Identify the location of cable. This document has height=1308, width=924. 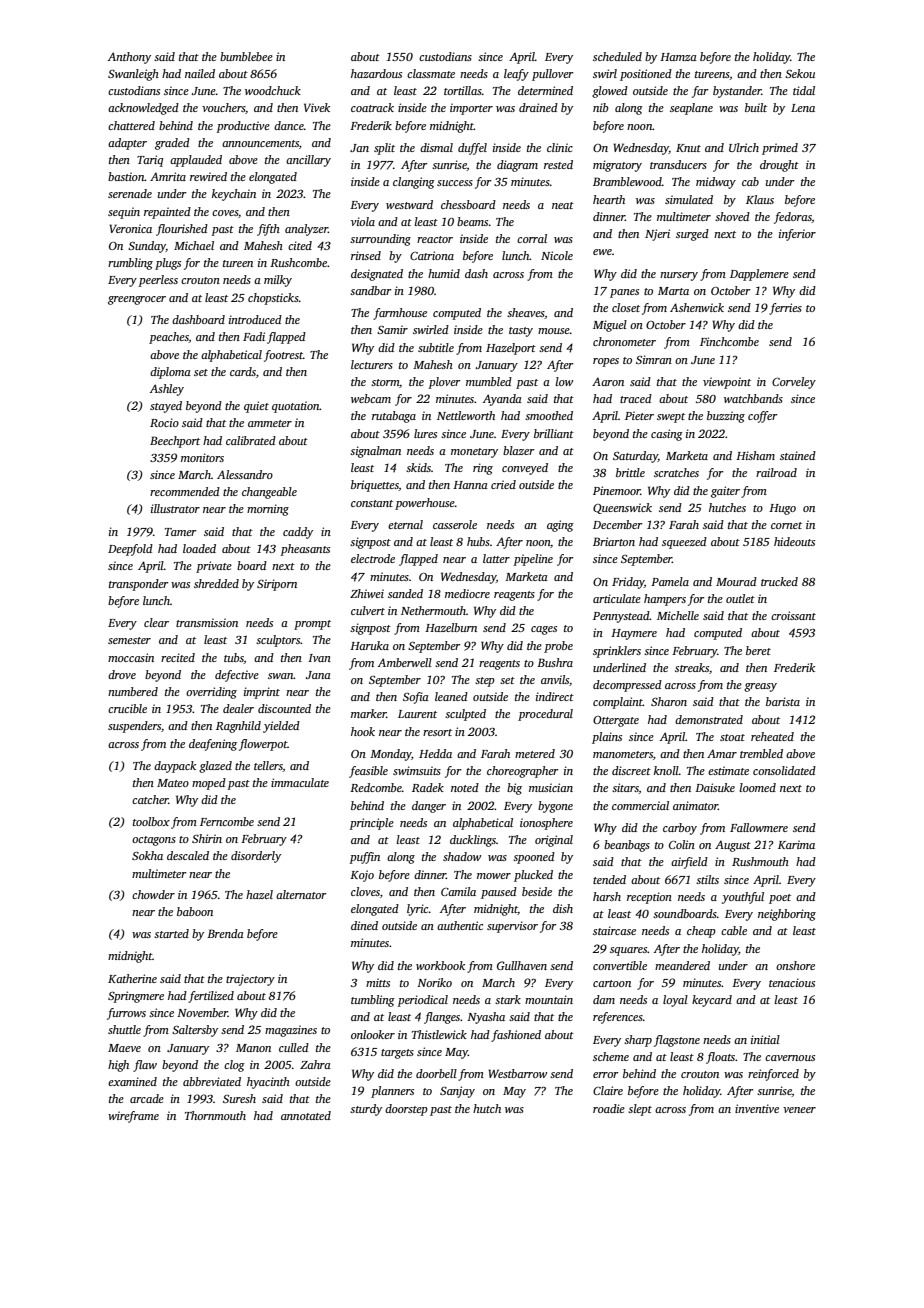
(734, 930).
